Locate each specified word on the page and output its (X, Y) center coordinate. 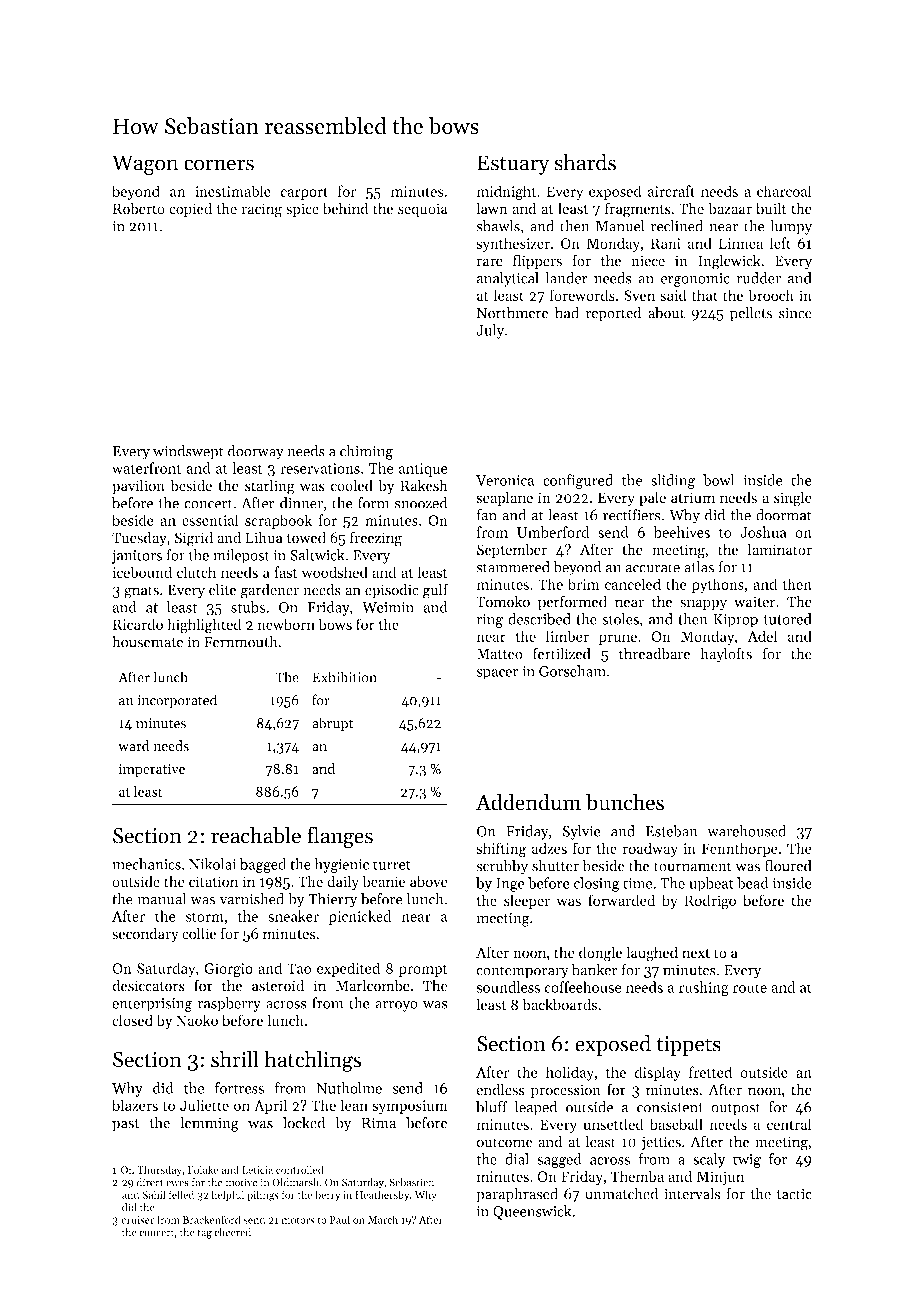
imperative (152, 770)
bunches (625, 802)
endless (500, 1089)
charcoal (784, 191)
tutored (788, 619)
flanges (340, 837)
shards (585, 162)
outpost (736, 1109)
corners (219, 165)
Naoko (197, 1020)
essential (210, 520)
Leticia (257, 1170)
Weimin (388, 607)
